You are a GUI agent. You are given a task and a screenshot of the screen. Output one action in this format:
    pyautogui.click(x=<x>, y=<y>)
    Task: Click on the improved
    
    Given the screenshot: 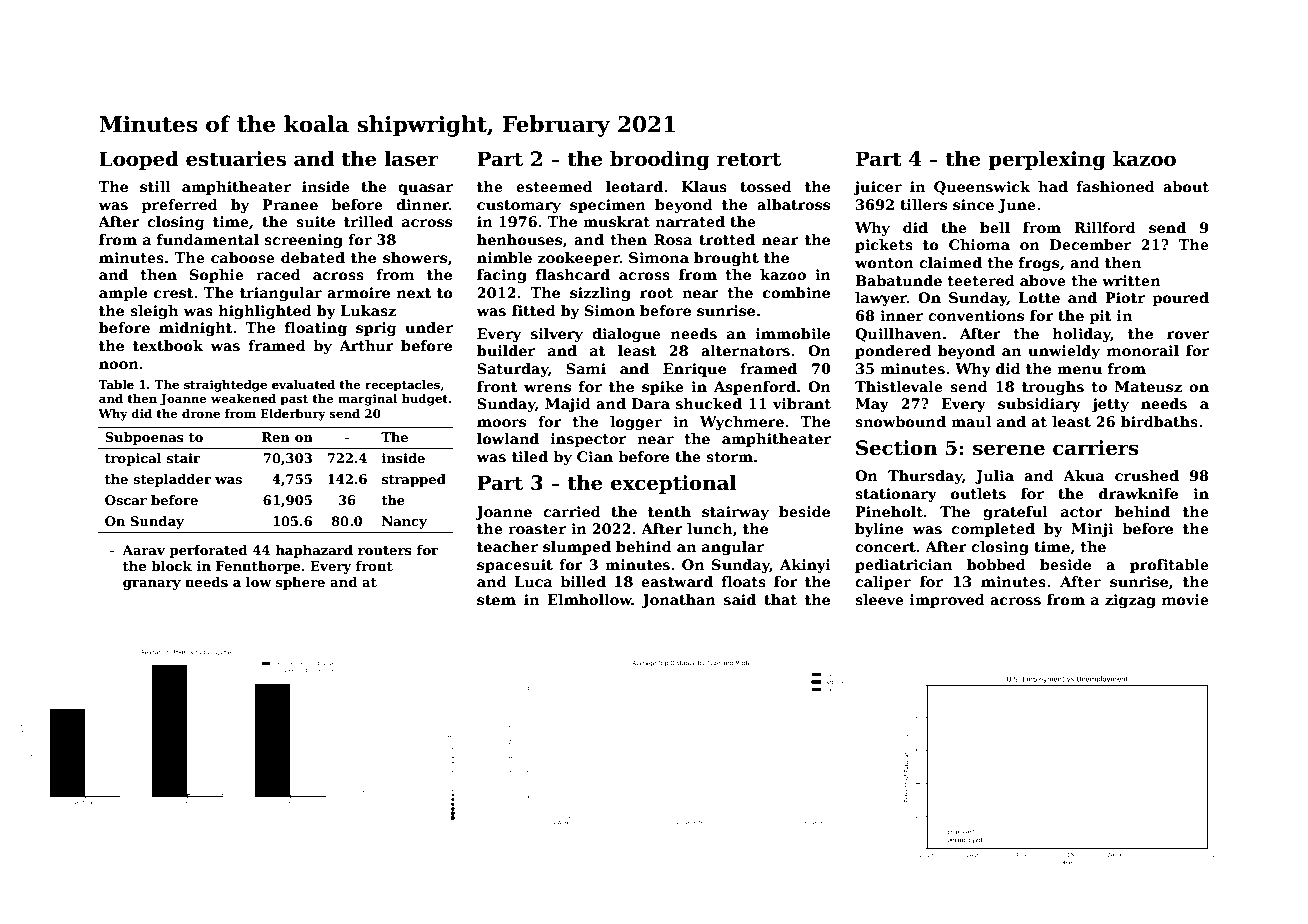 What is the action you would take?
    pyautogui.click(x=947, y=601)
